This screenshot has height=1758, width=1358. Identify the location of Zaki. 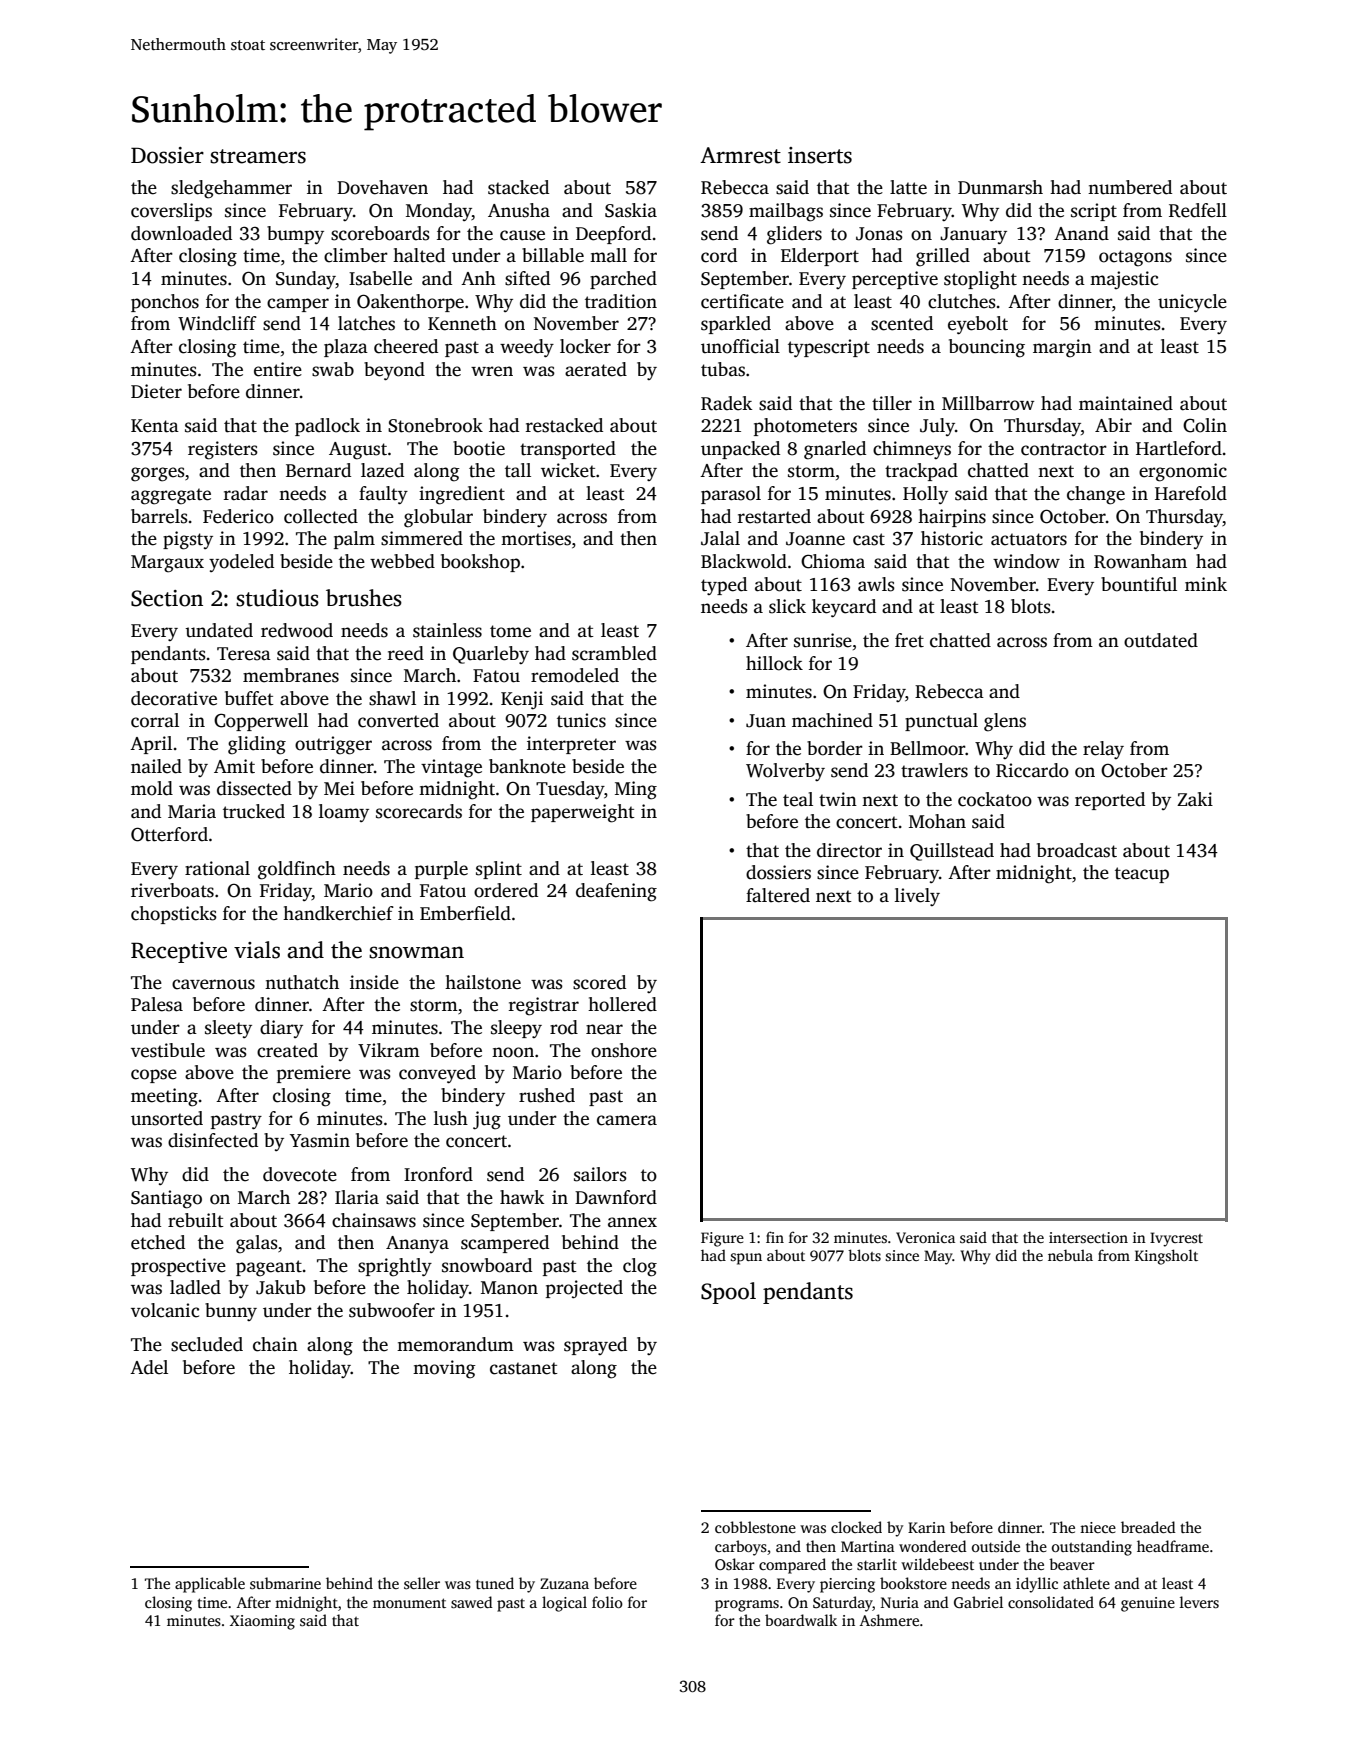
(1195, 799).
